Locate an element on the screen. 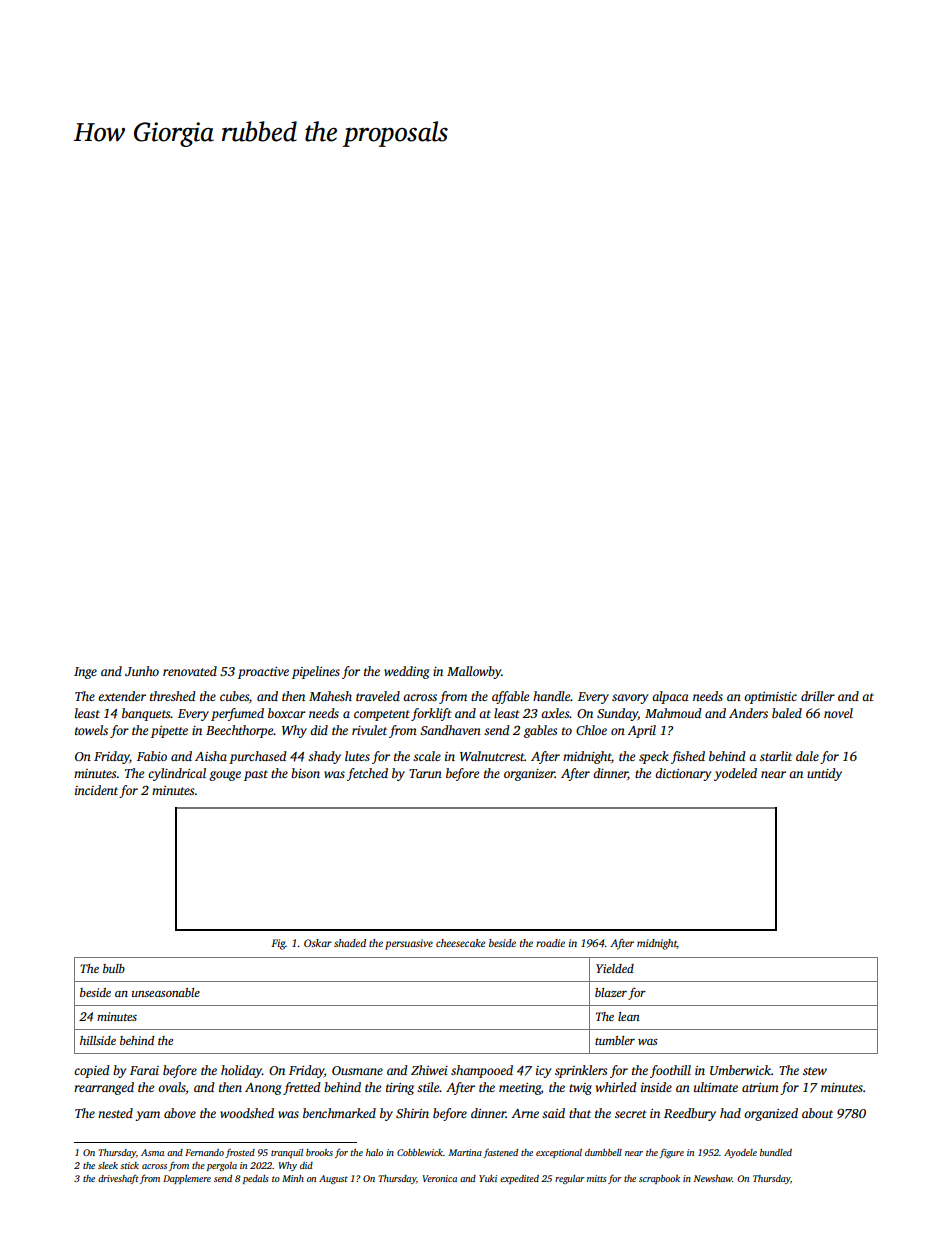 This screenshot has width=952, height=1233. organizer is located at coordinates (529, 775).
